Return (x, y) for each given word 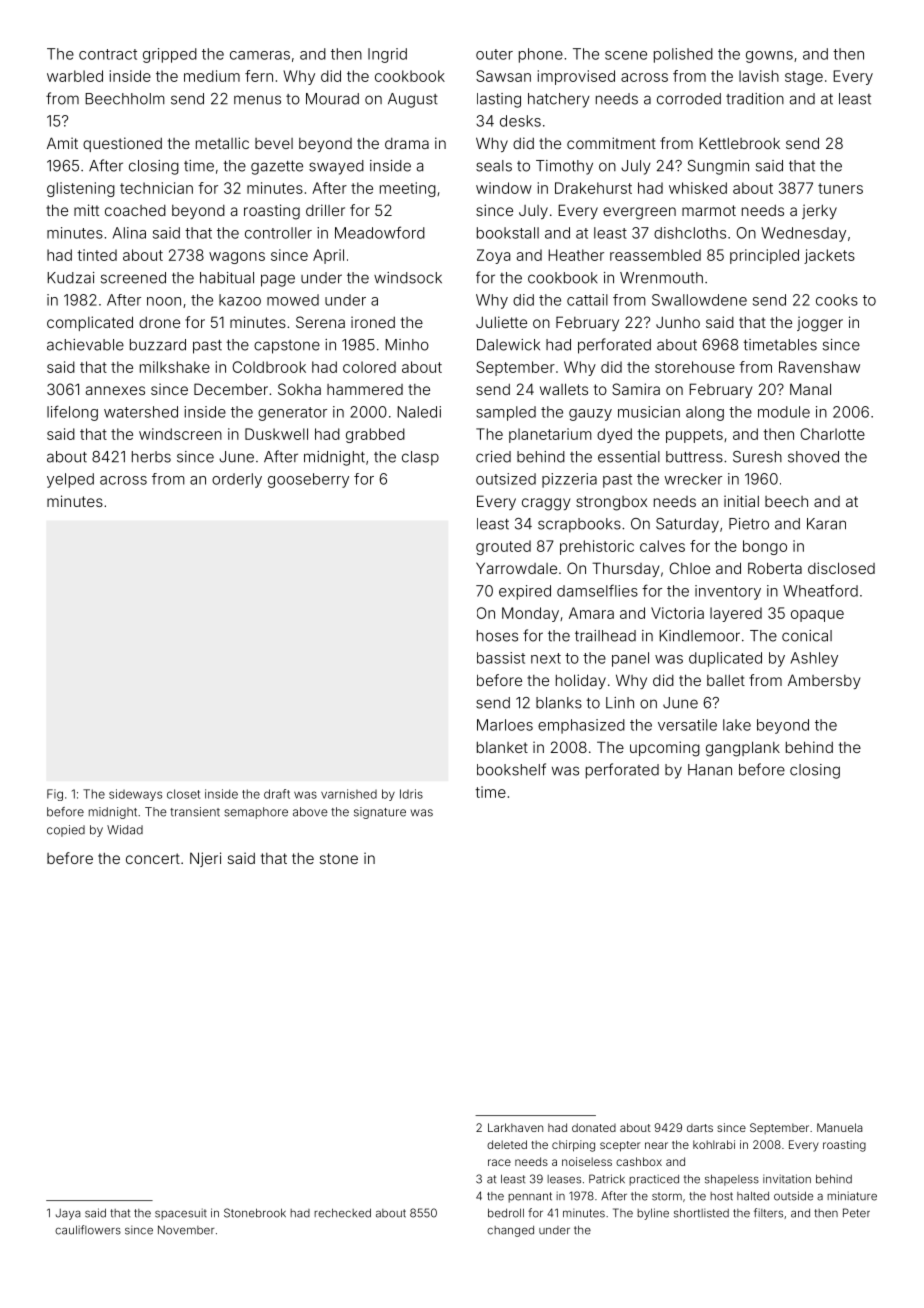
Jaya (68, 1214)
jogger (820, 324)
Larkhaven (515, 1127)
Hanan (710, 770)
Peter (856, 1213)
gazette (277, 168)
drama (407, 143)
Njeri (205, 859)
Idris (411, 794)
